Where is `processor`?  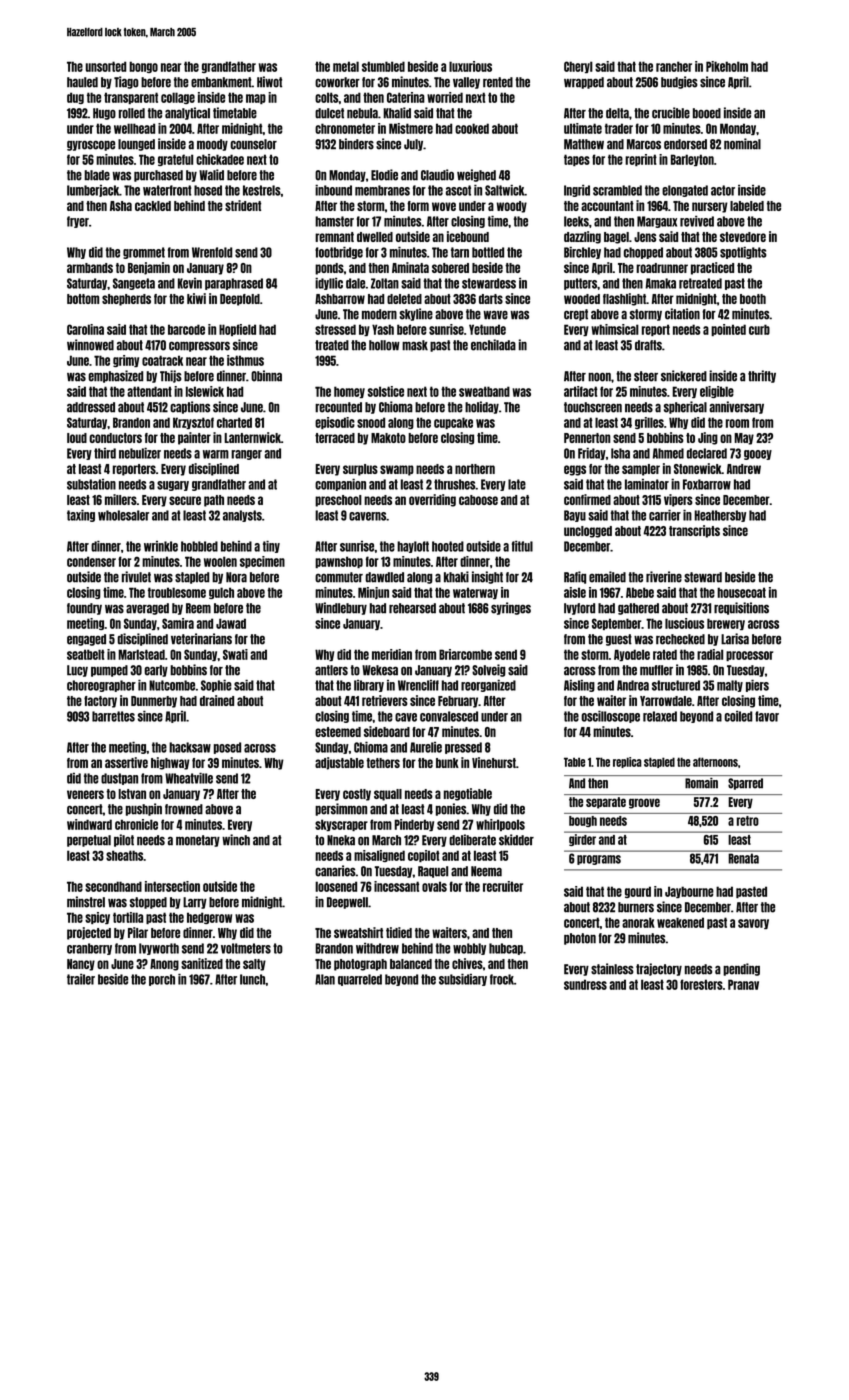
processor is located at coordinates (749, 656).
